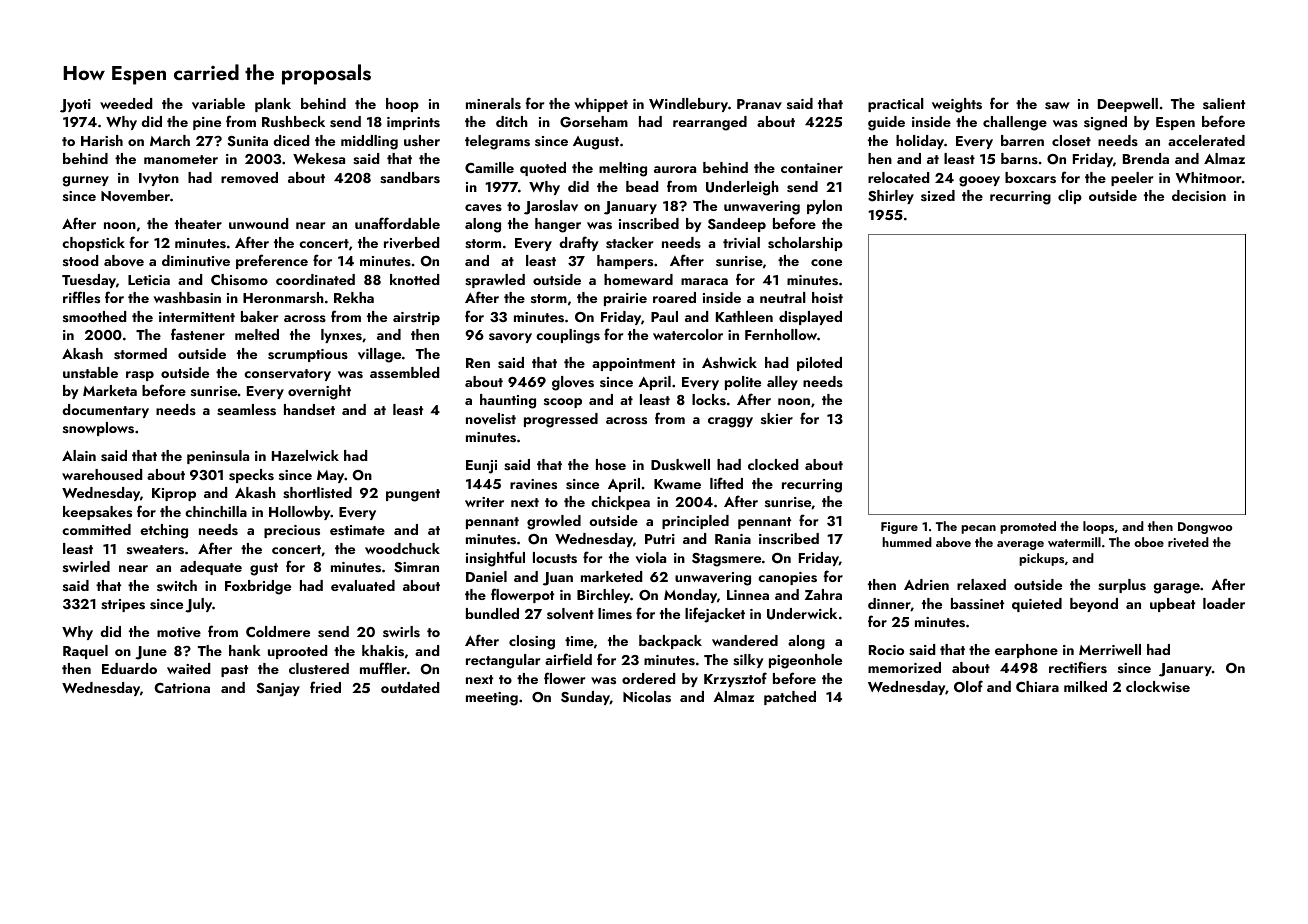 This screenshot has height=924, width=1308. Describe the element at coordinates (182, 688) in the screenshot. I see `Catriona` at that location.
